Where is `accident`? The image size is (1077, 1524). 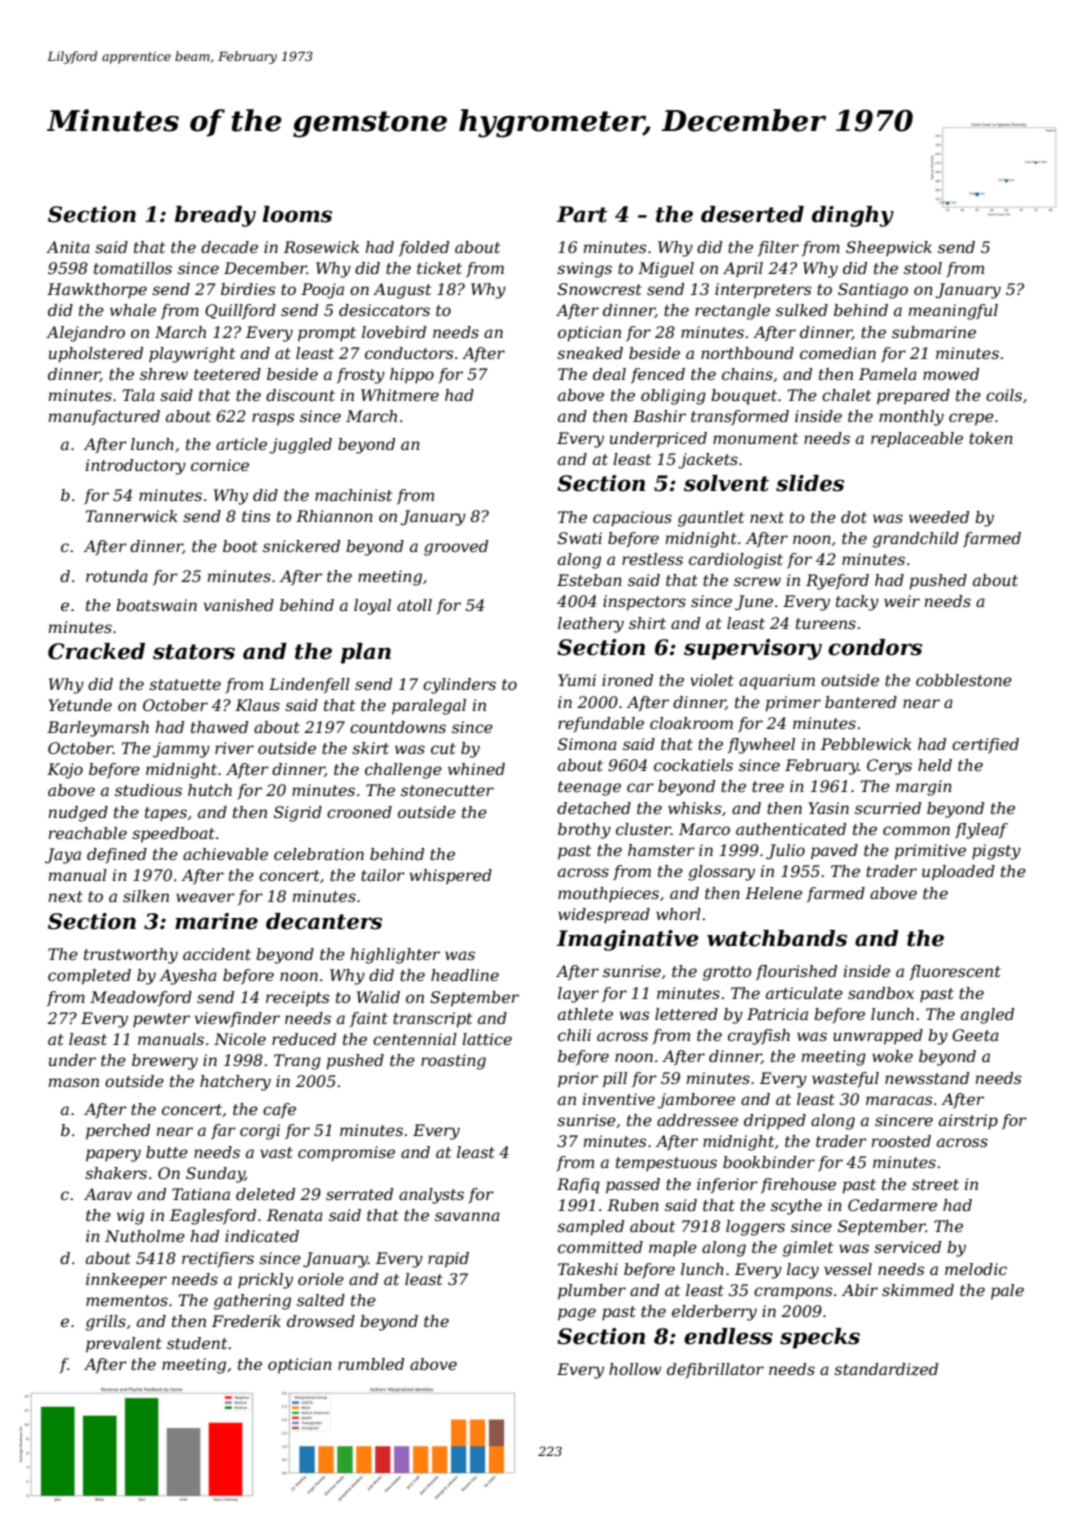 accident is located at coordinates (217, 954).
